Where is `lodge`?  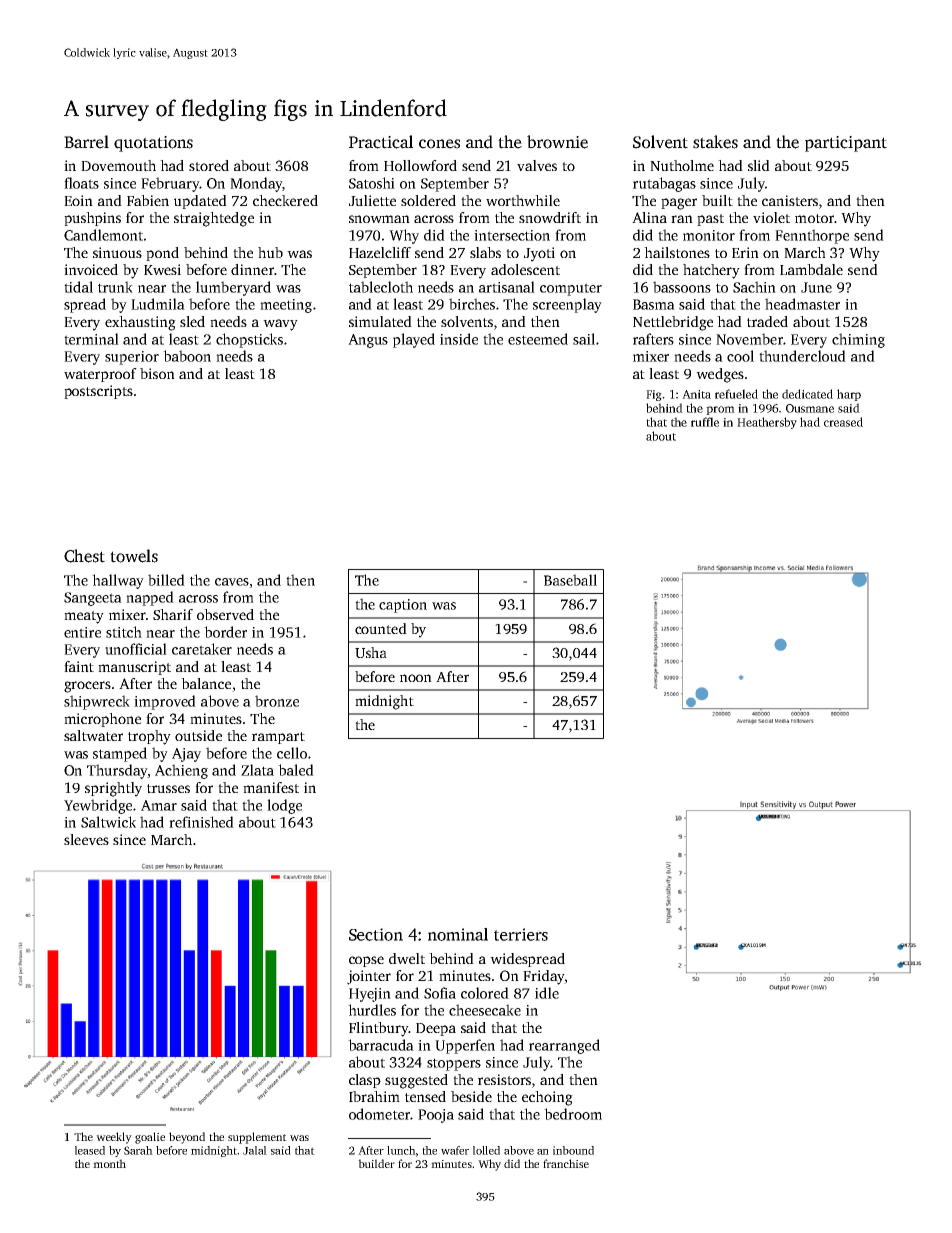
lodge is located at coordinates (284, 806).
